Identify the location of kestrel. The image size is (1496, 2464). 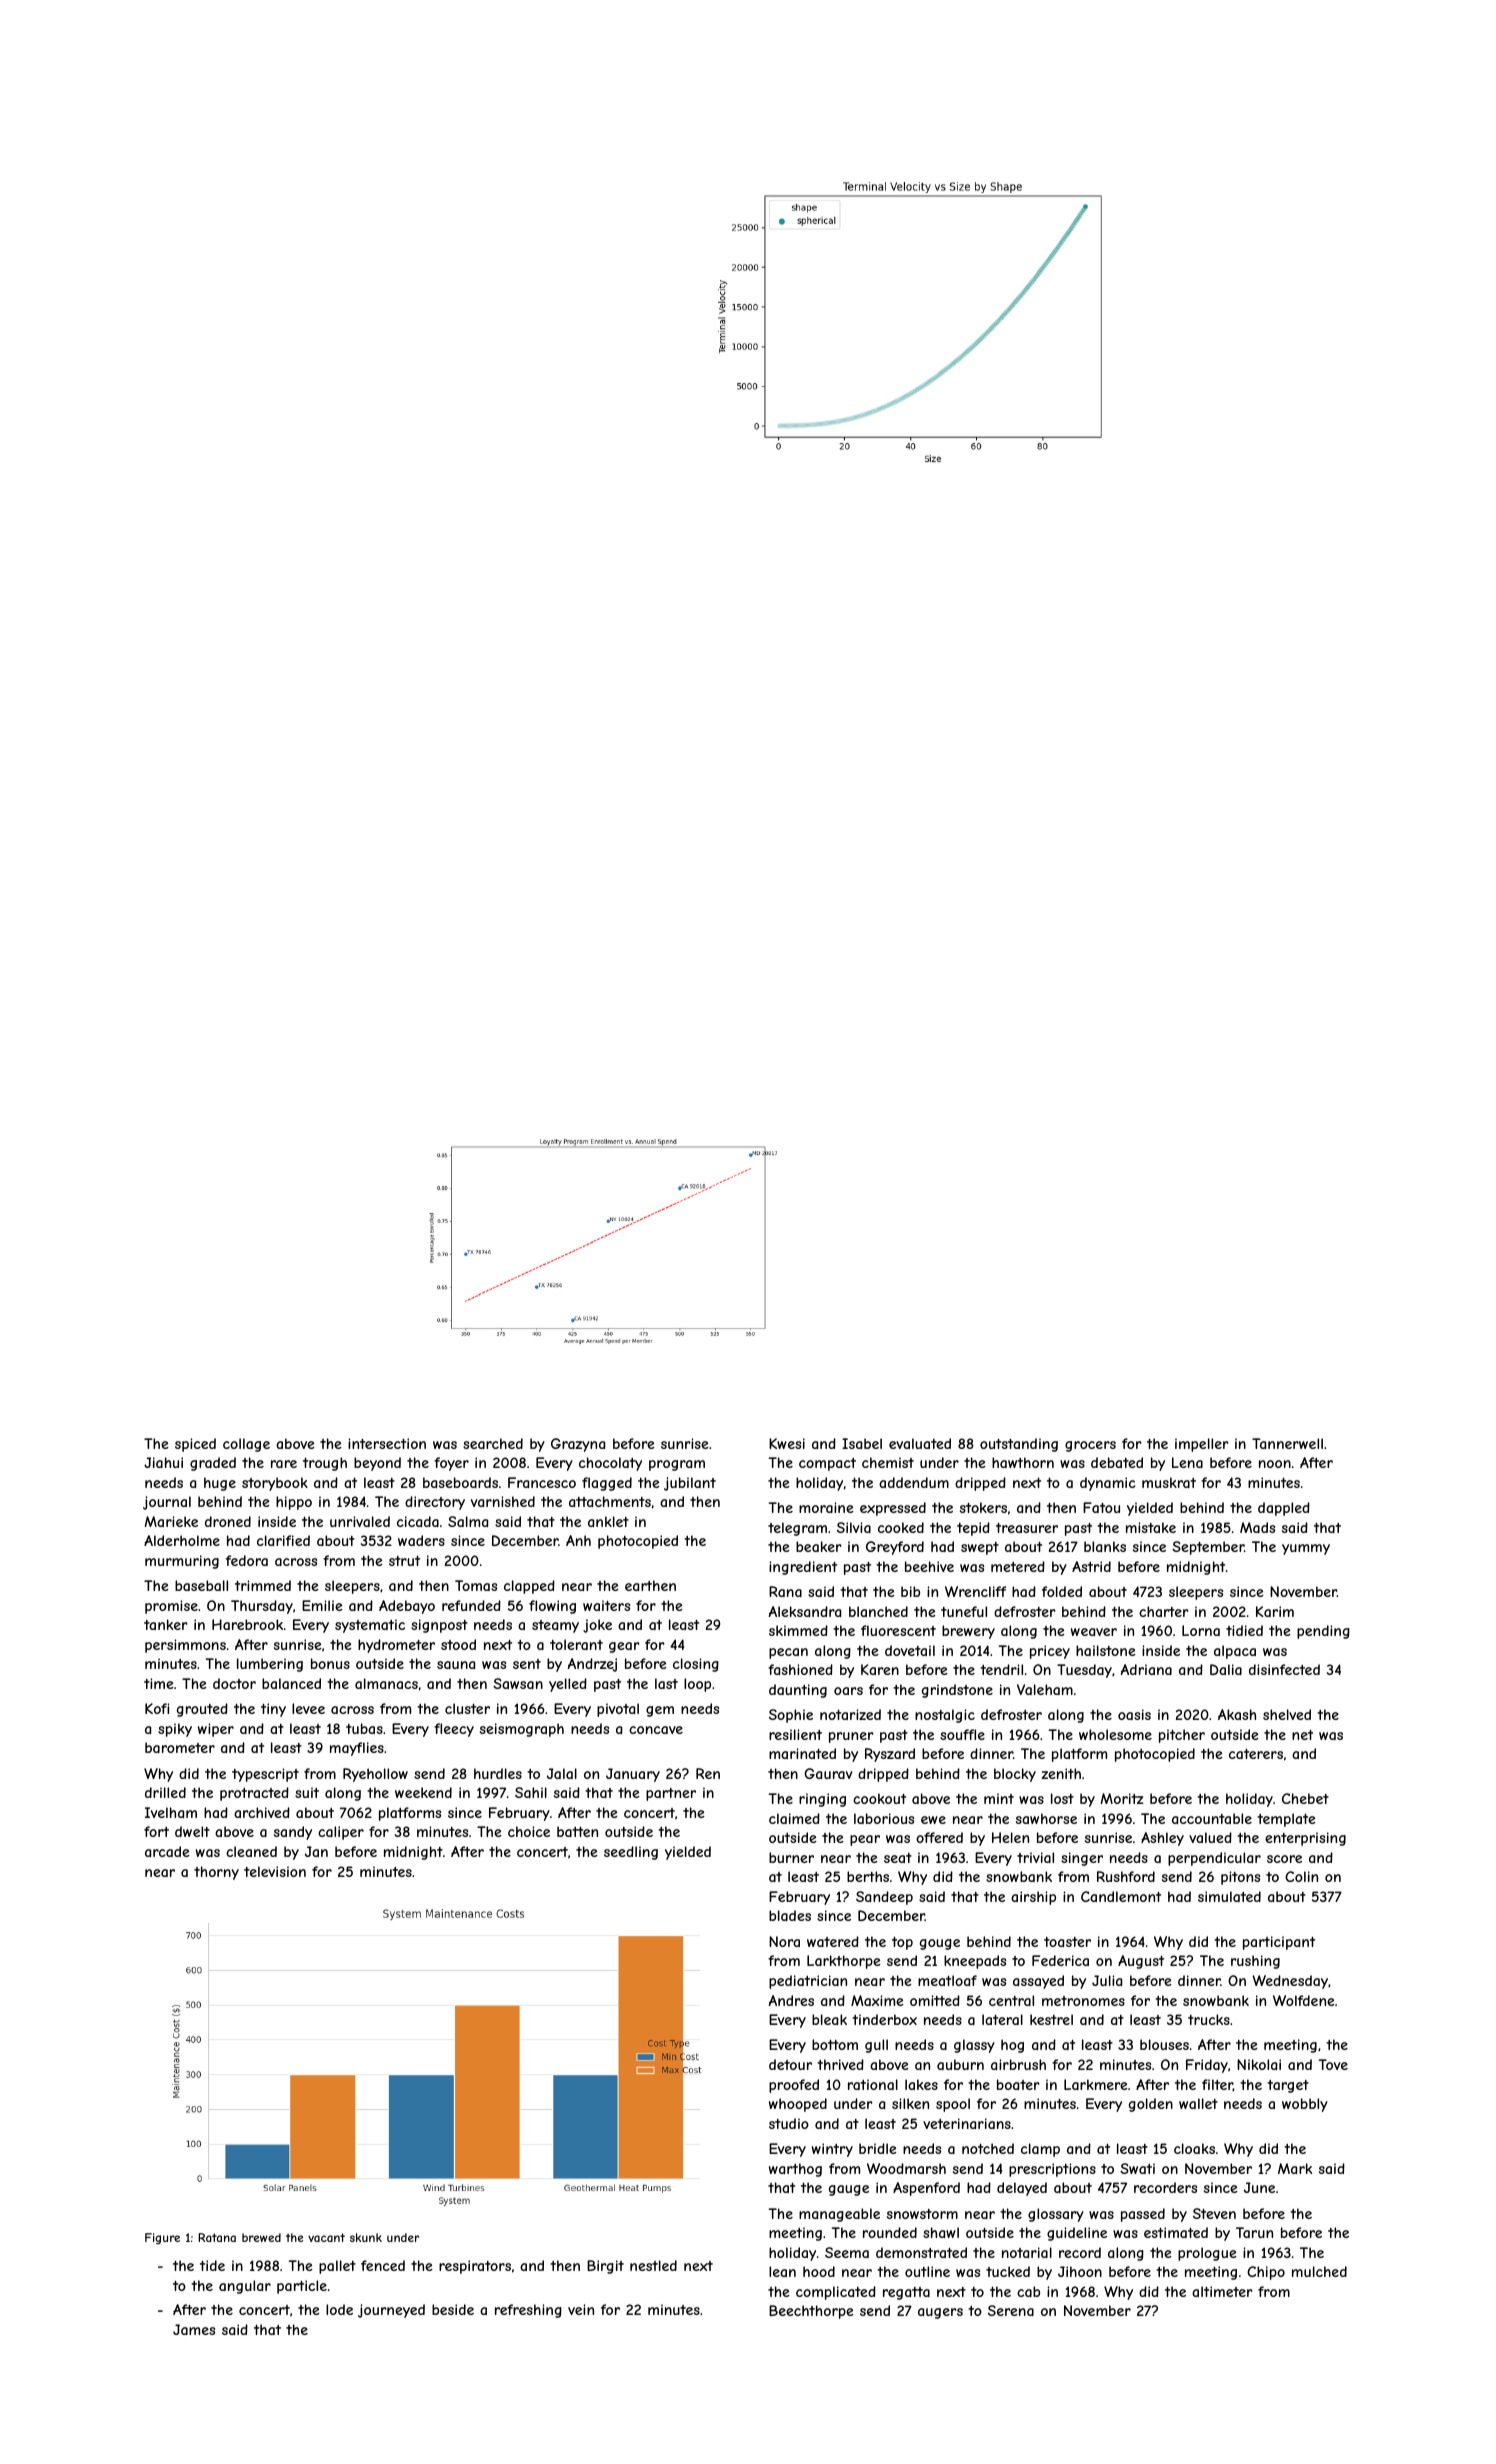
(1051, 2019).
